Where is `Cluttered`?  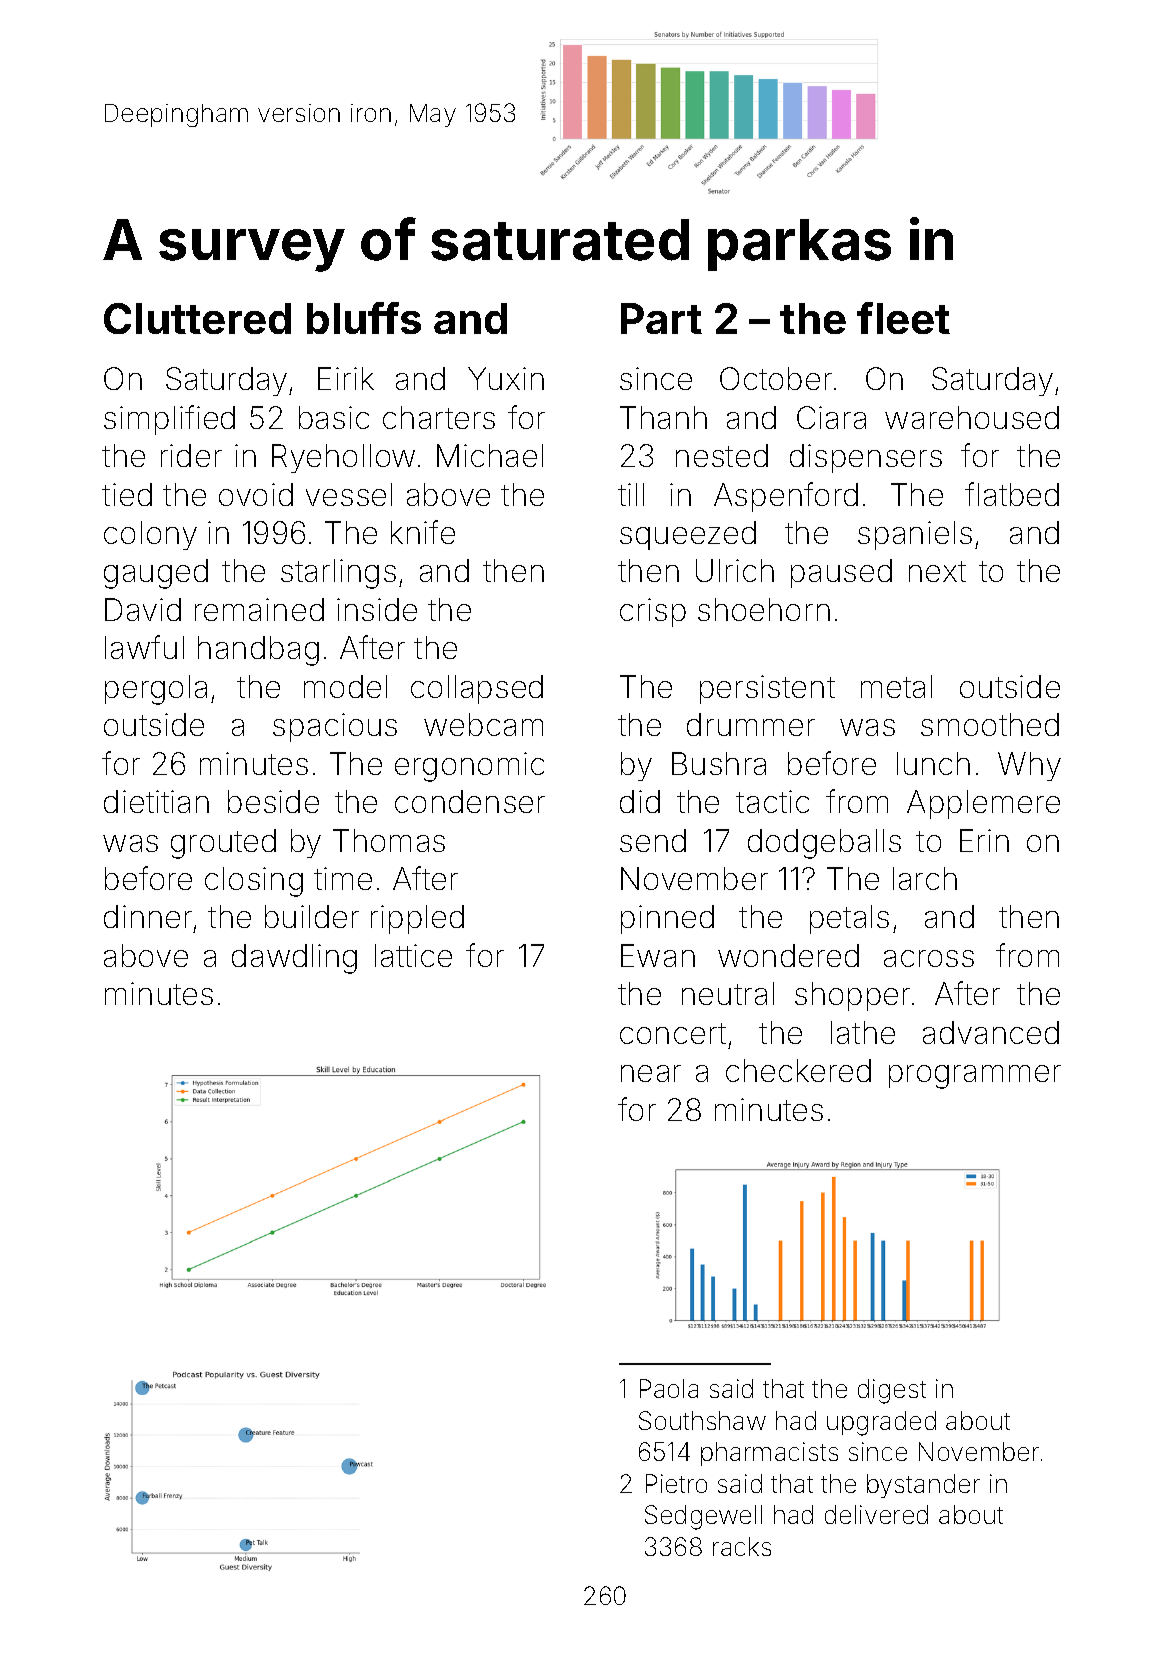 Cluttered is located at coordinates (197, 318).
